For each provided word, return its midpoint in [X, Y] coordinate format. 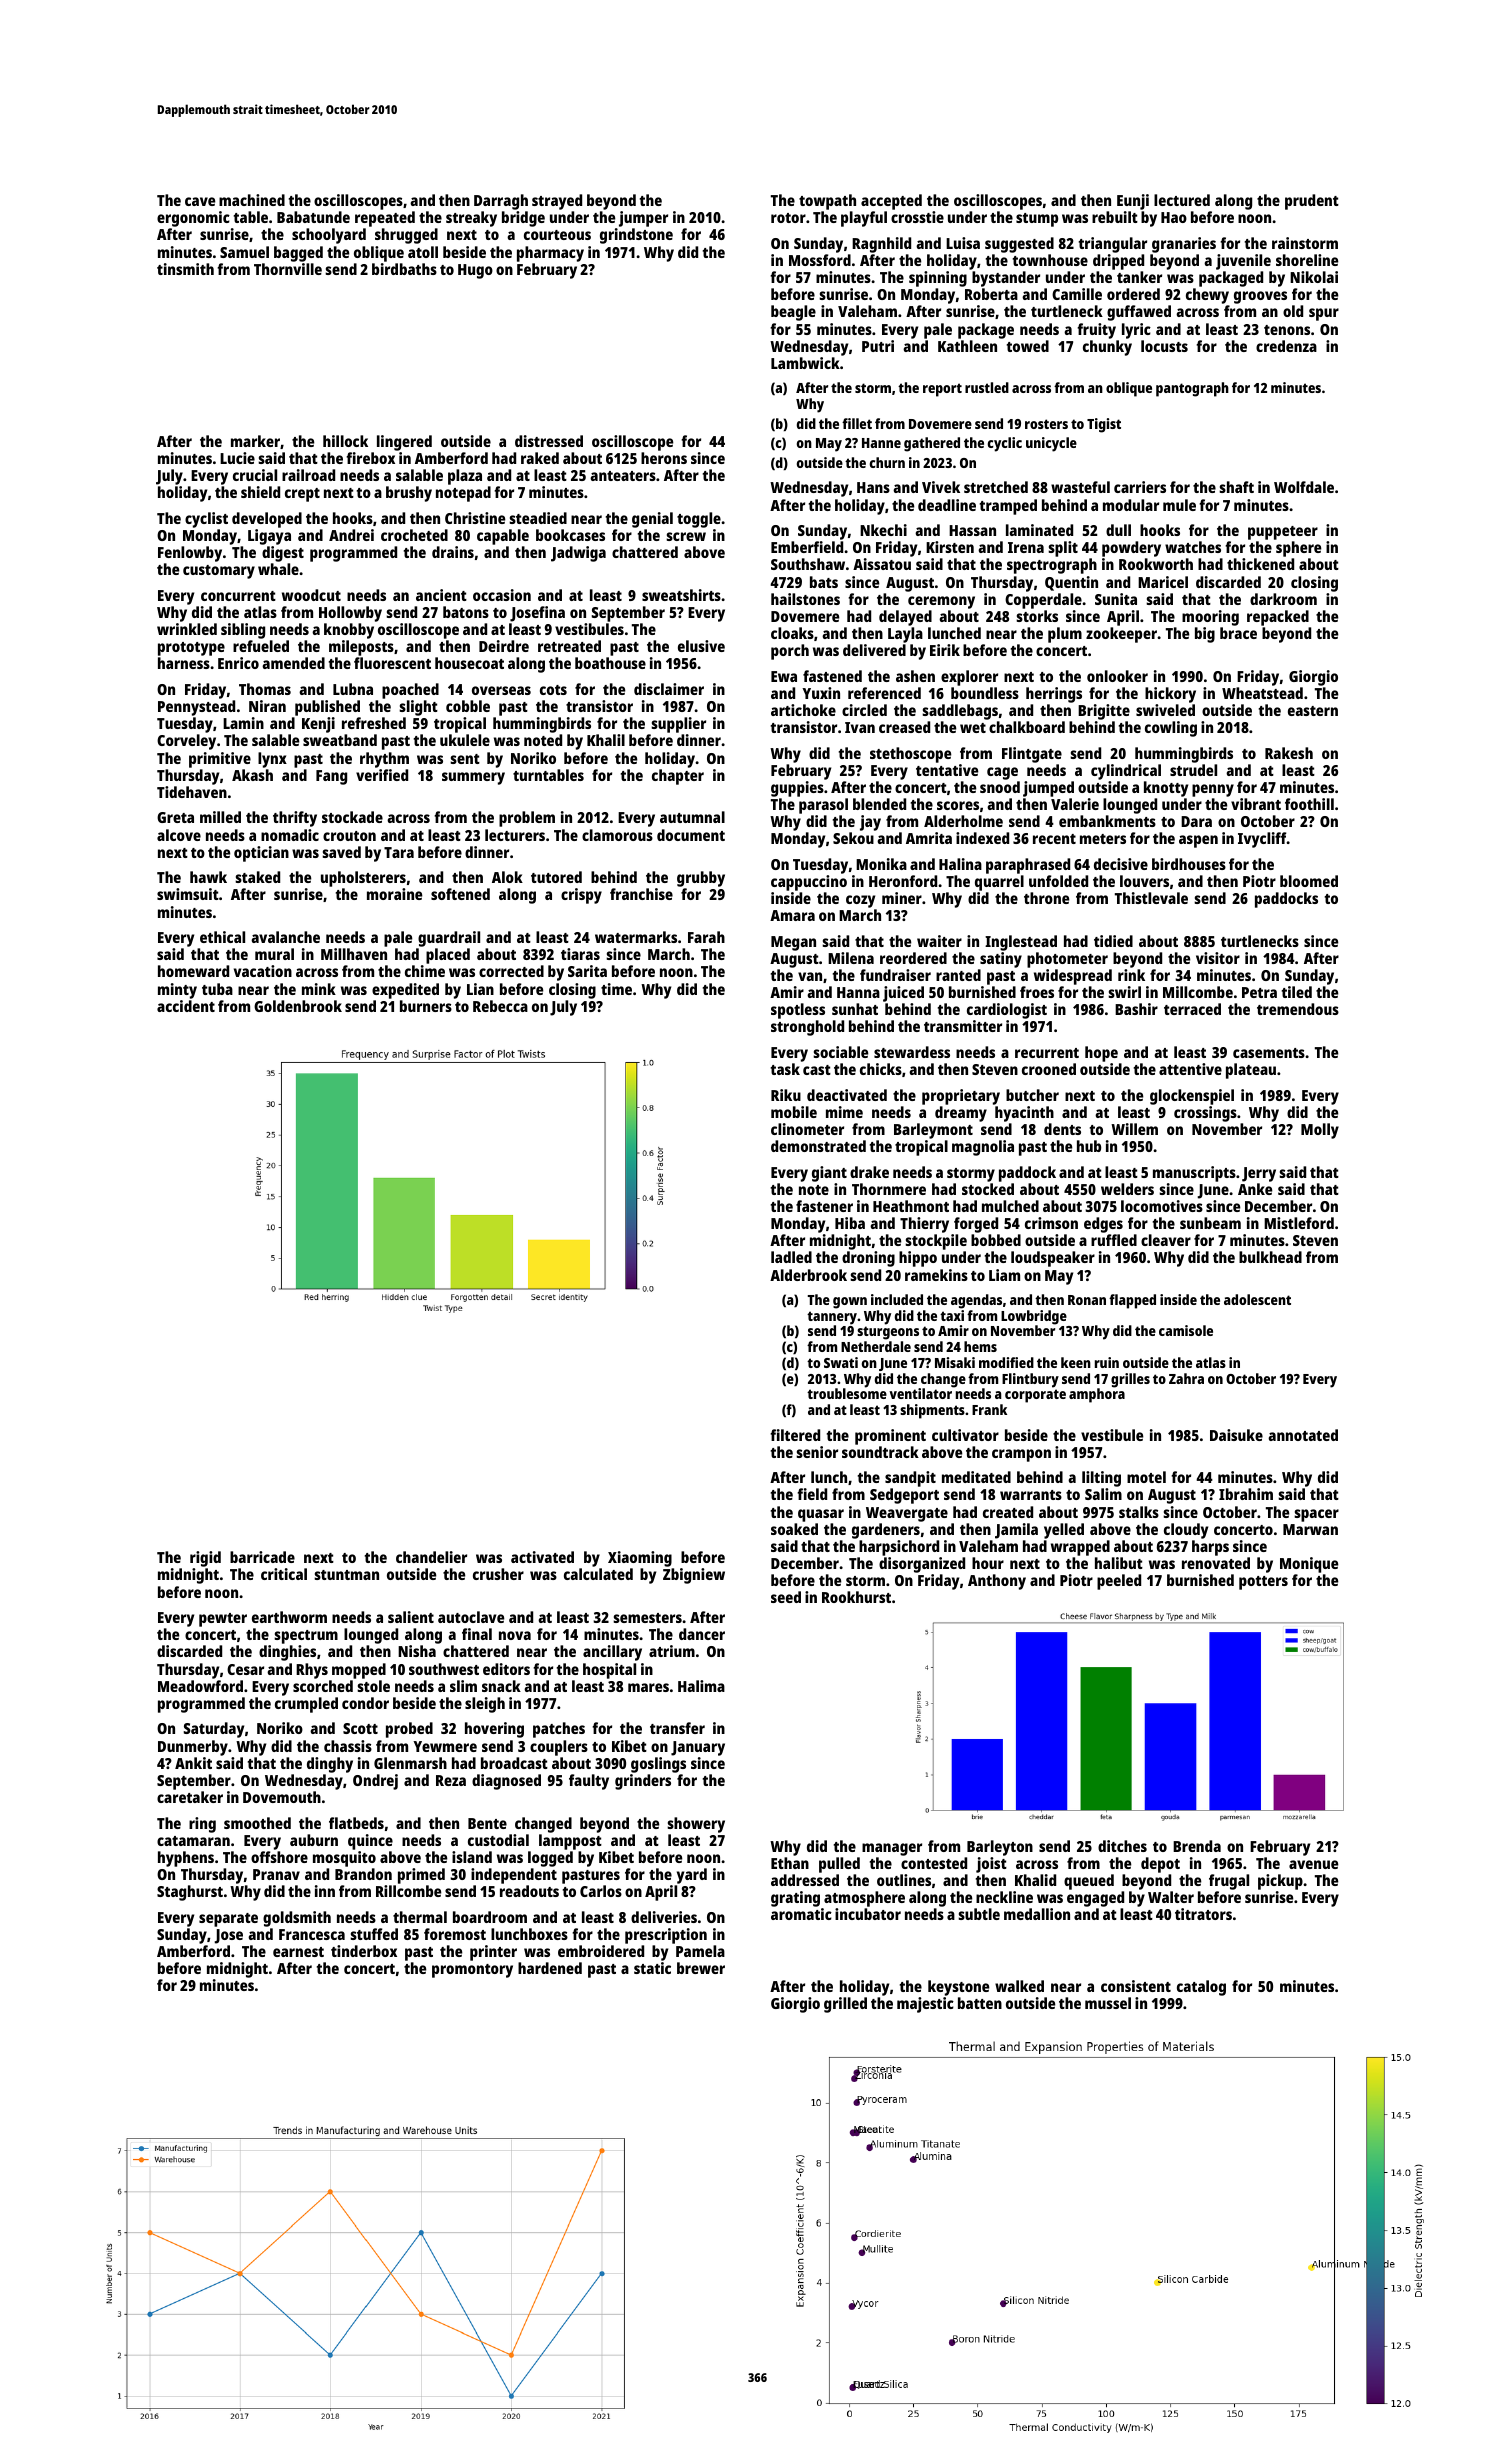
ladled [791, 1257]
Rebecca [500, 1006]
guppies [797, 789]
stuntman [346, 1575]
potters [1263, 1583]
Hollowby [350, 614]
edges [1103, 1225]
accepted [891, 202]
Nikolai [1314, 277]
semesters [647, 1618]
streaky [471, 219]
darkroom [1283, 599]
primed [421, 1876]
